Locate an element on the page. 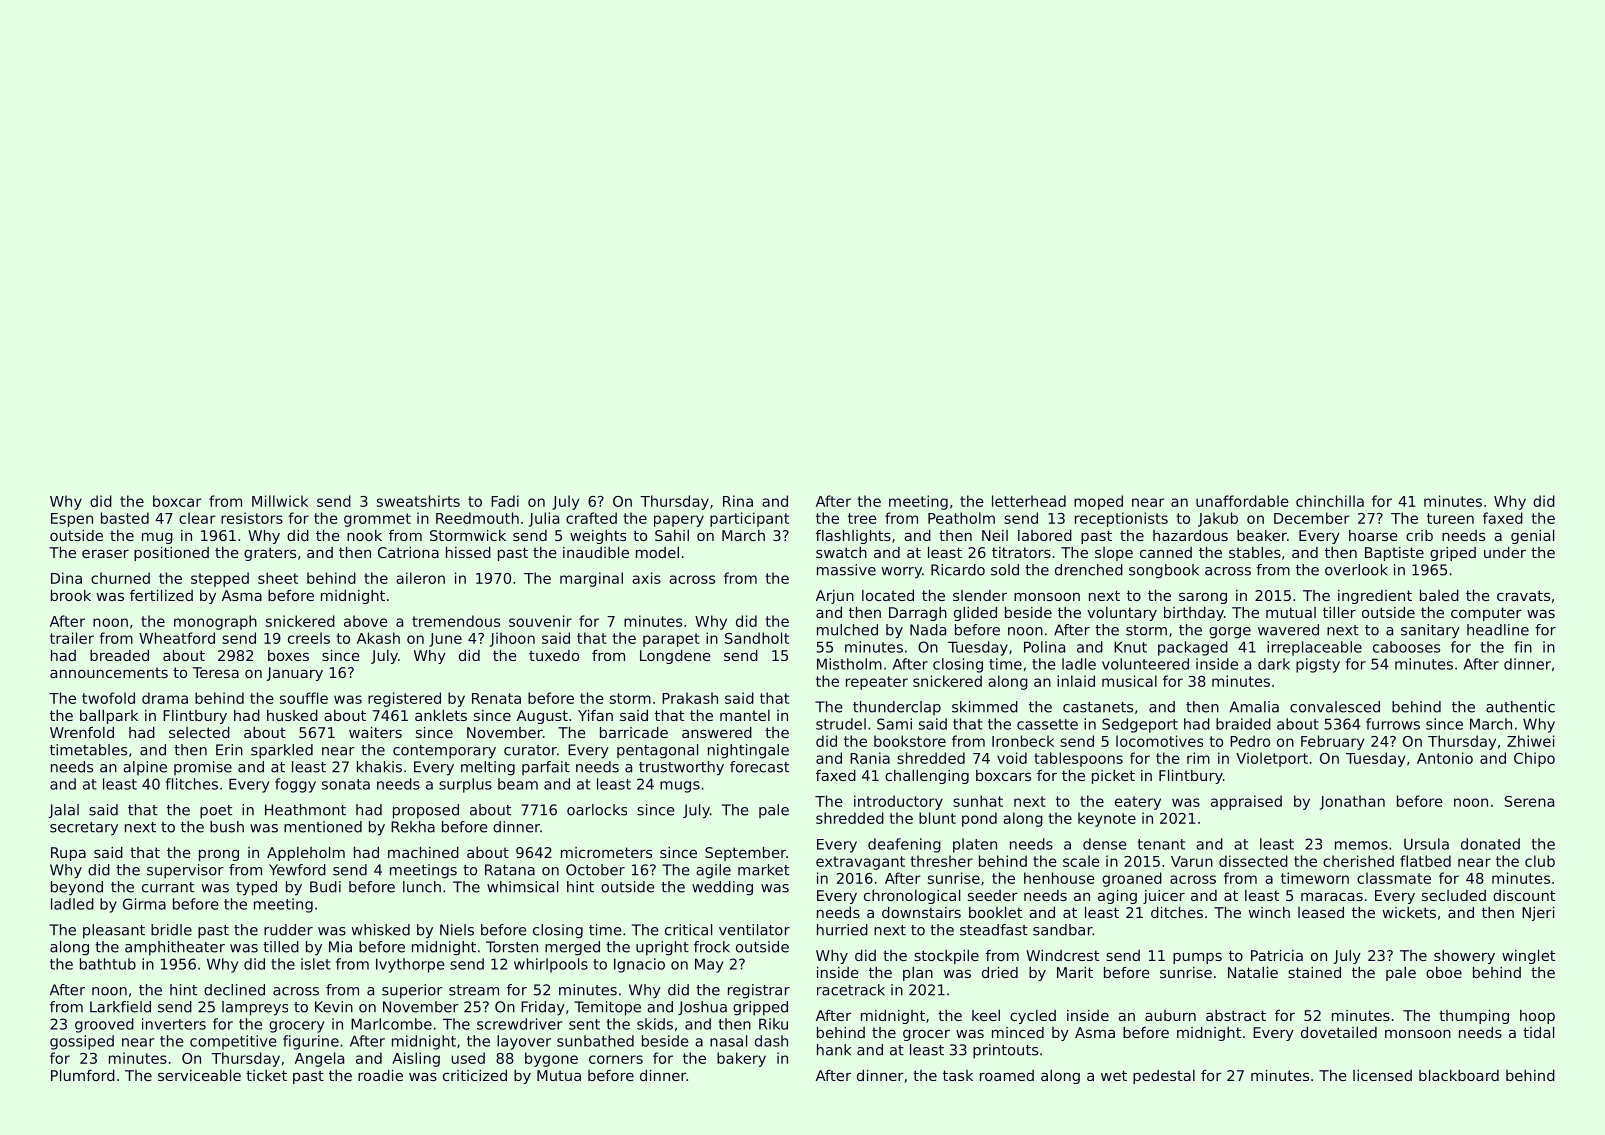 The width and height of the page is (1605, 1135). Angela is located at coordinates (319, 1059).
